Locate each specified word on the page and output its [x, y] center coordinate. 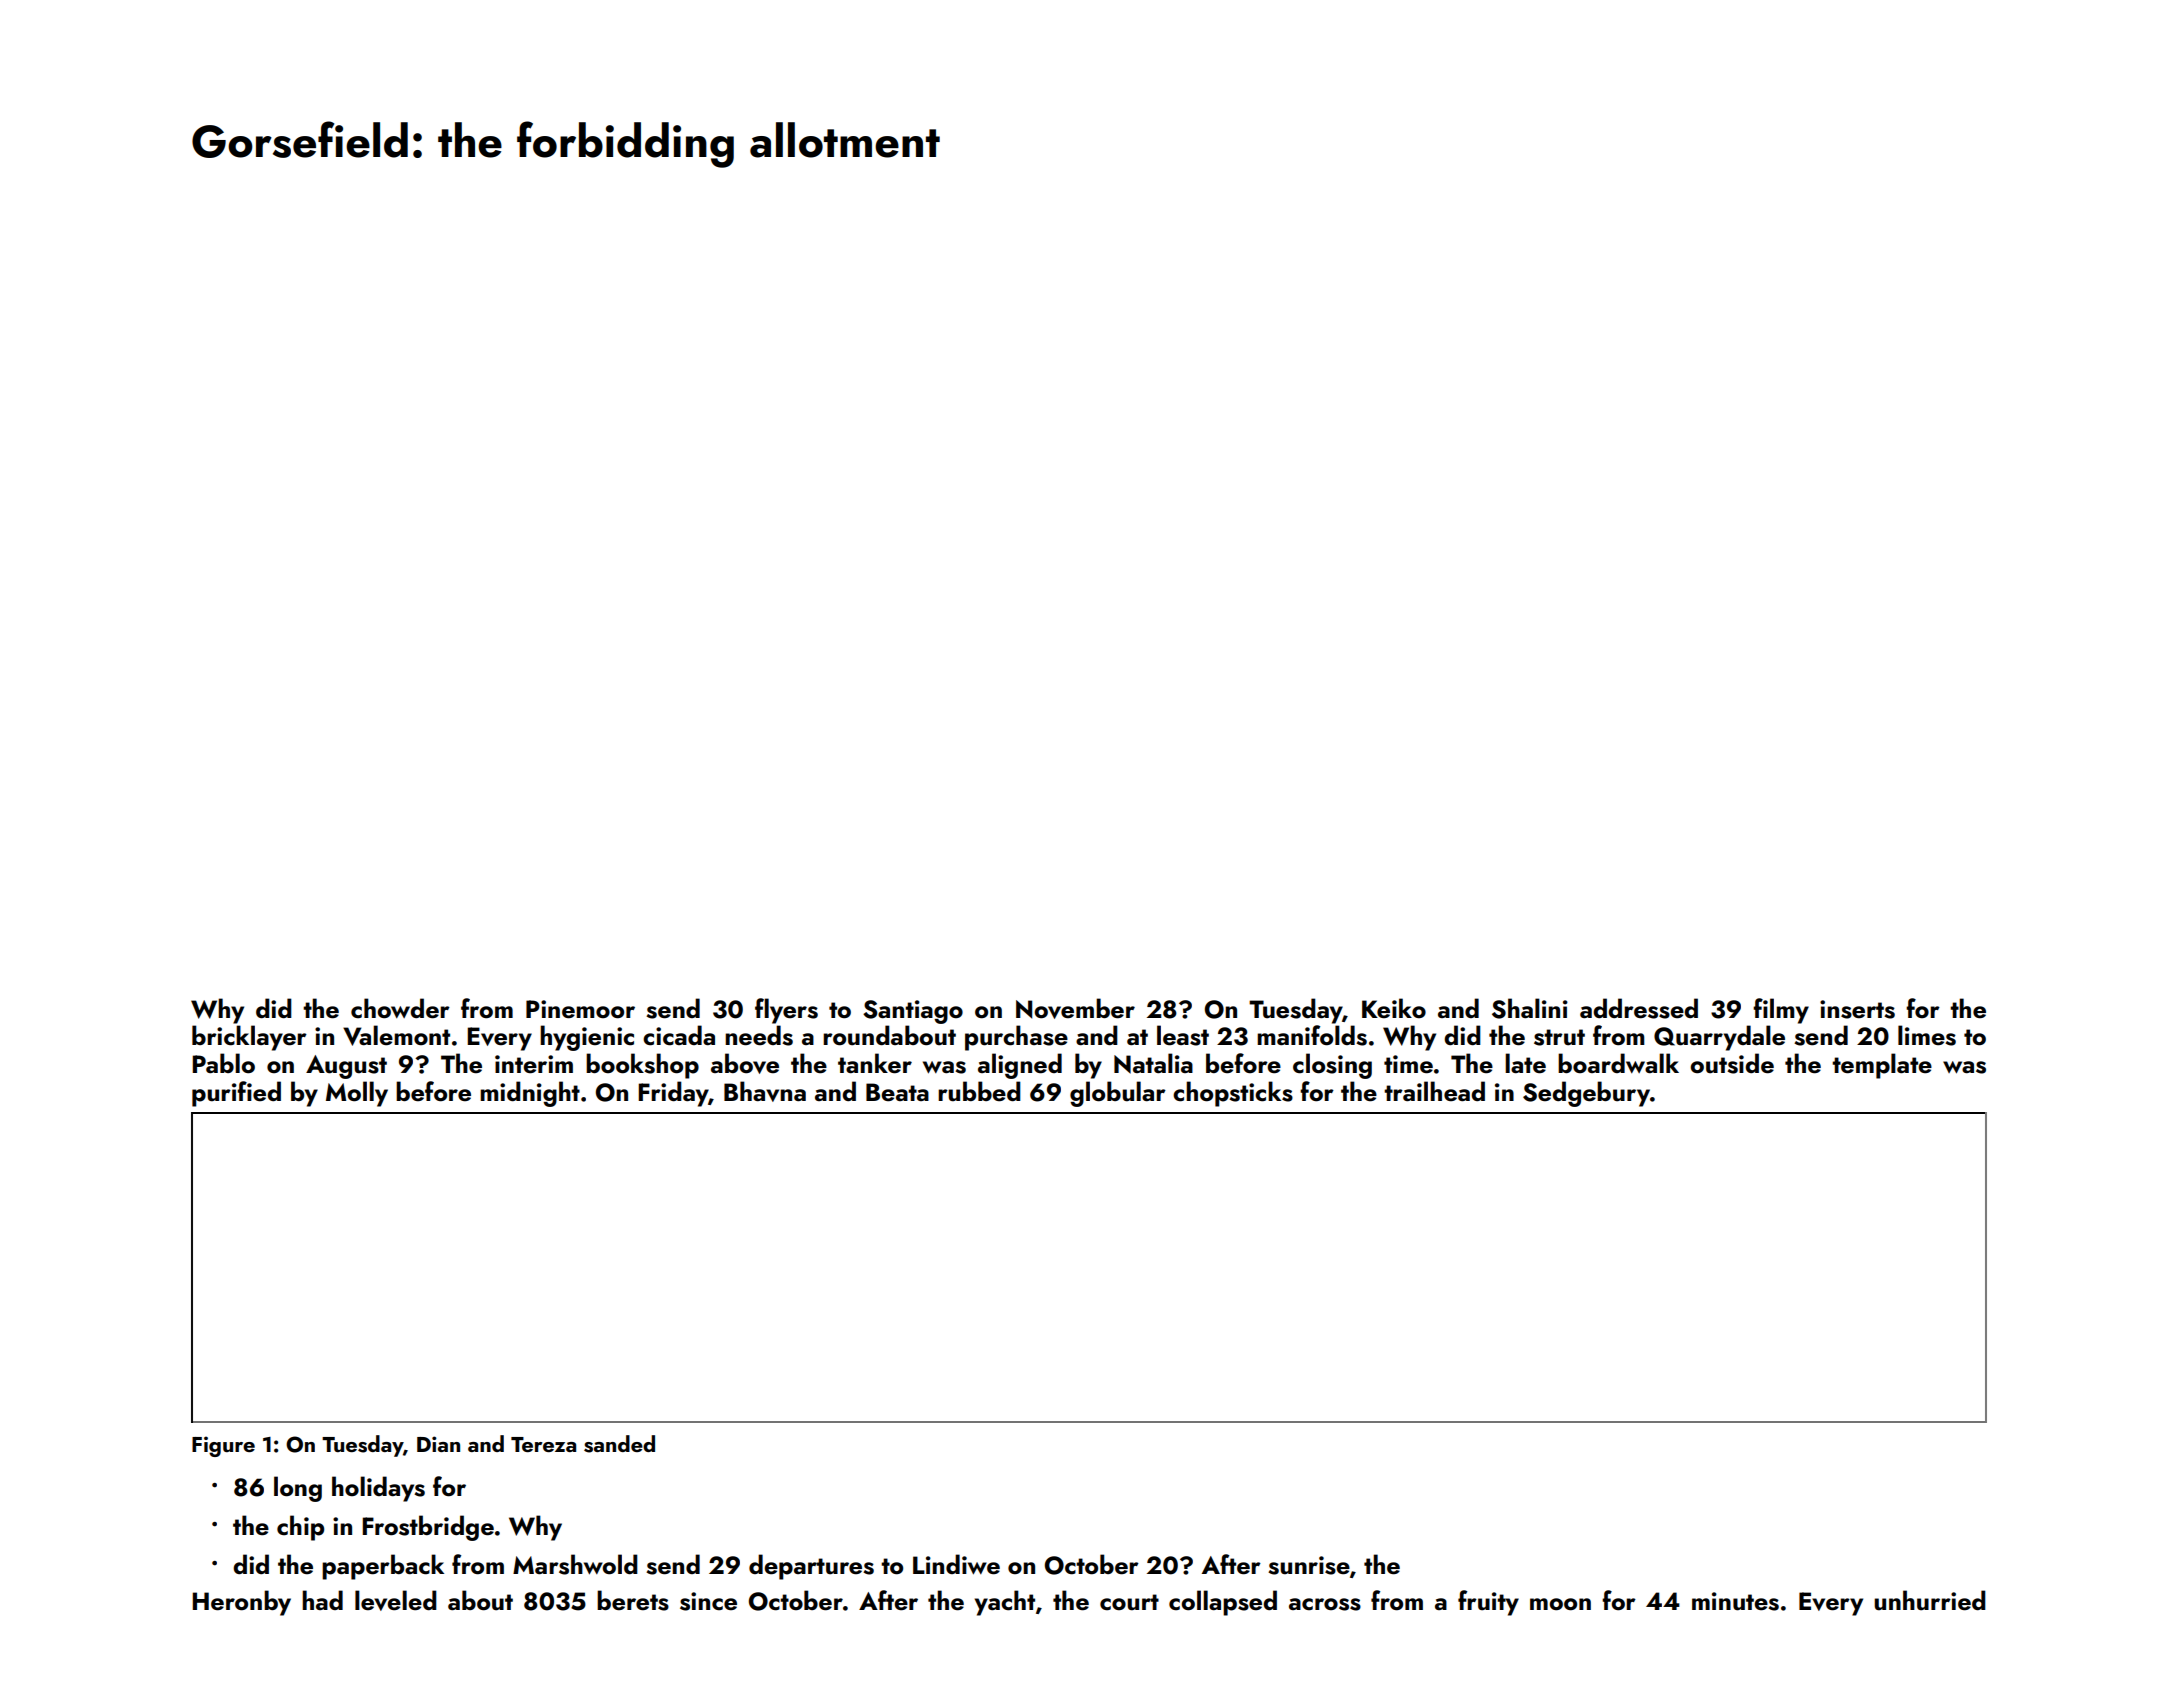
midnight [530, 1094]
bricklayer [249, 1038]
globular [1118, 1094]
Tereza [543, 1444]
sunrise [1309, 1565]
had [322, 1600]
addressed [1639, 1008]
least [1183, 1035]
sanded [619, 1444]
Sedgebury [1586, 1094]
